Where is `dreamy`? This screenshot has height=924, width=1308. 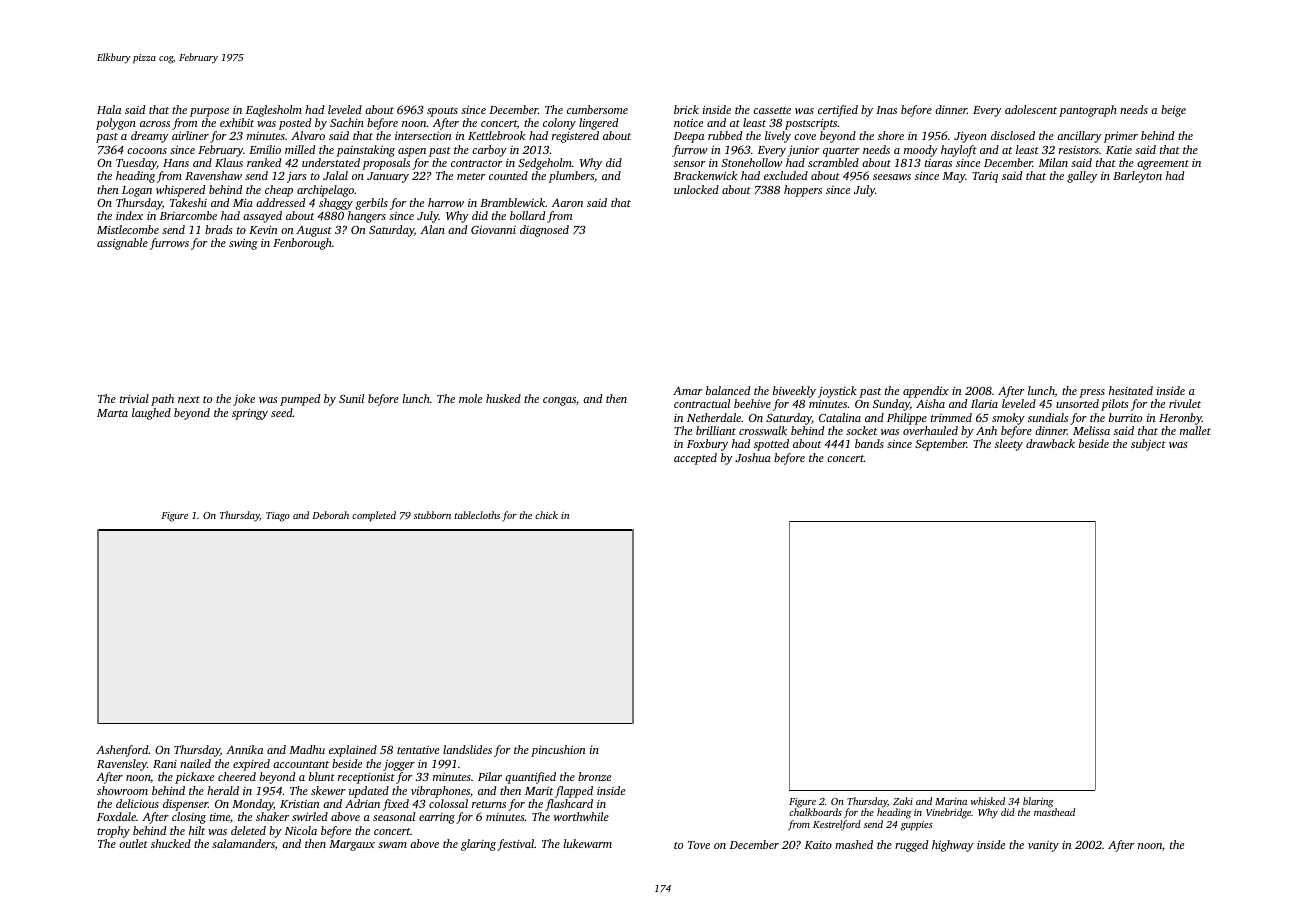
dreamy is located at coordinates (150, 137).
